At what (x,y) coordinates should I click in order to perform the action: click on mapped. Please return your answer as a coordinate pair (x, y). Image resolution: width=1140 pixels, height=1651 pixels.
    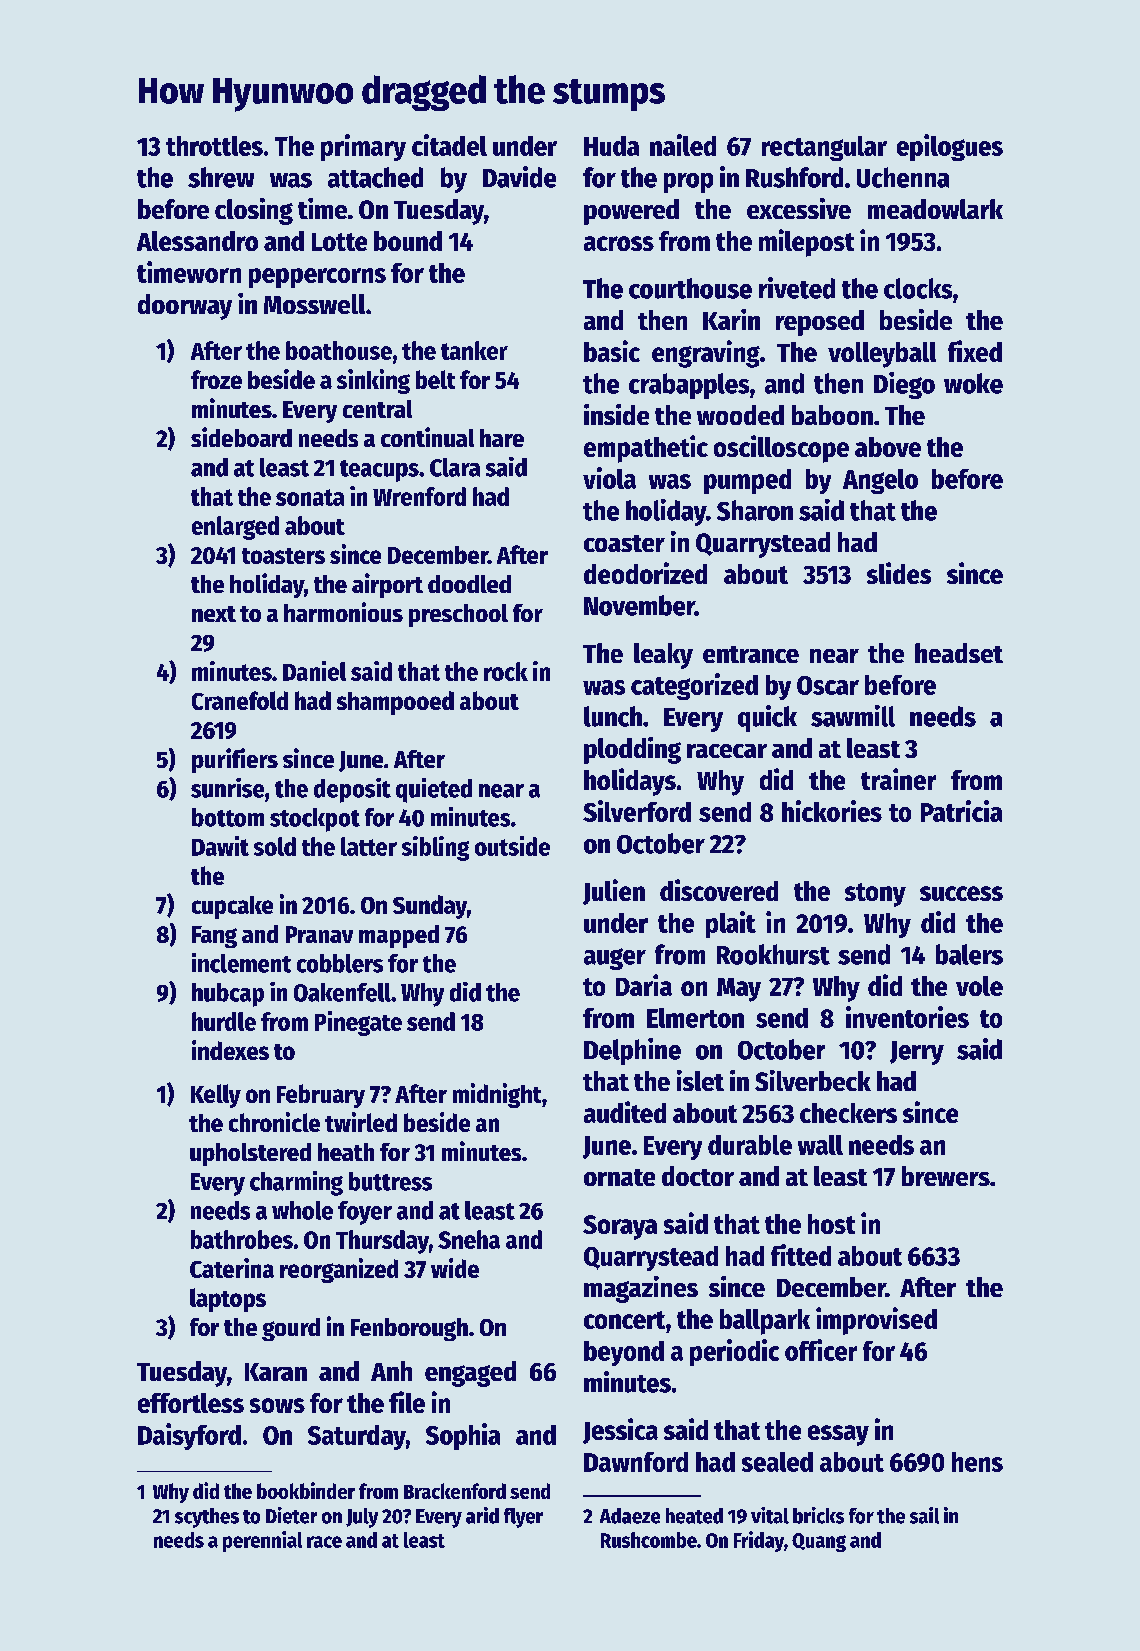
    Looking at the image, I should click on (399, 936).
